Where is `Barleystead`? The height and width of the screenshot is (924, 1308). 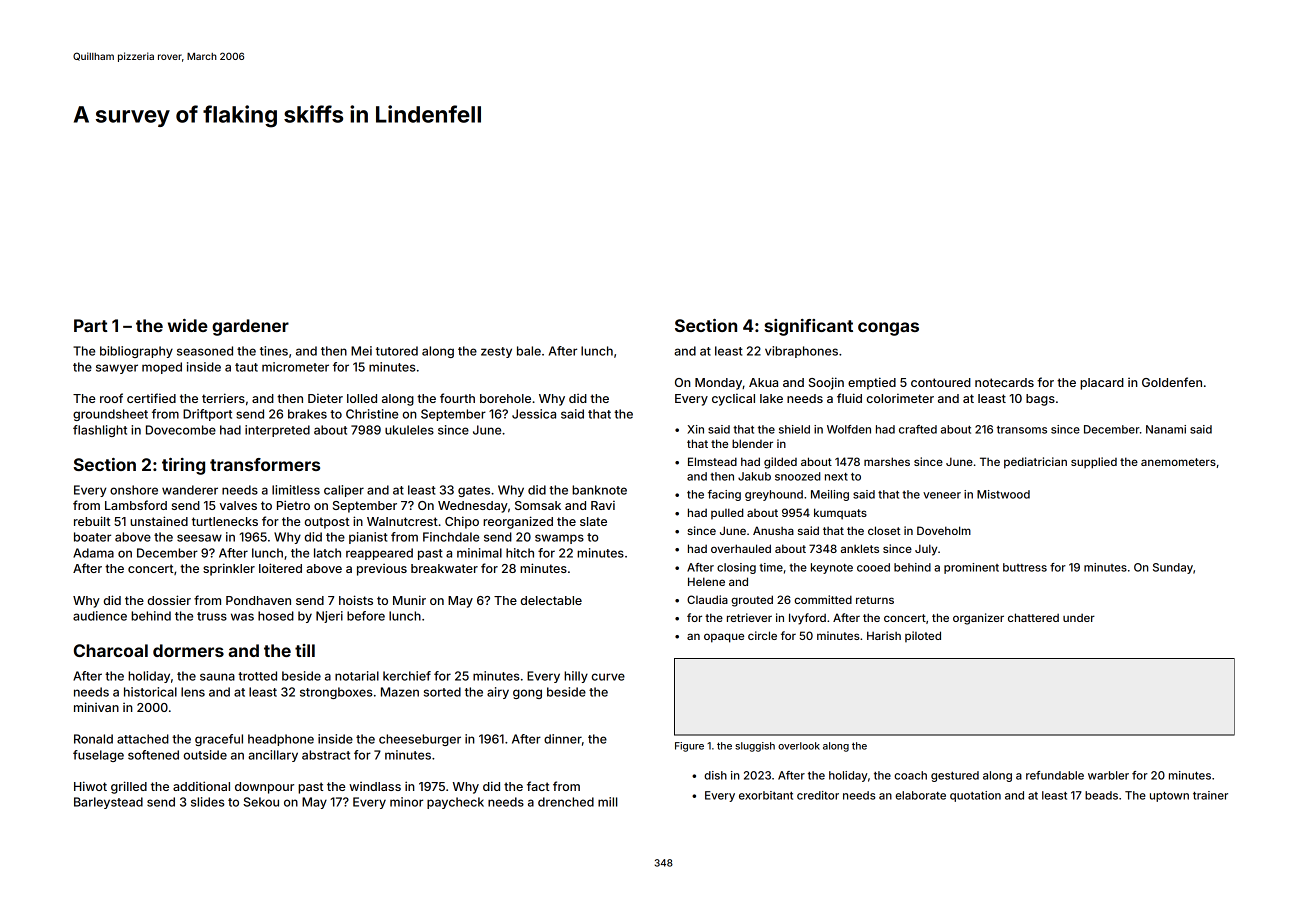
Barleystead is located at coordinates (108, 803).
